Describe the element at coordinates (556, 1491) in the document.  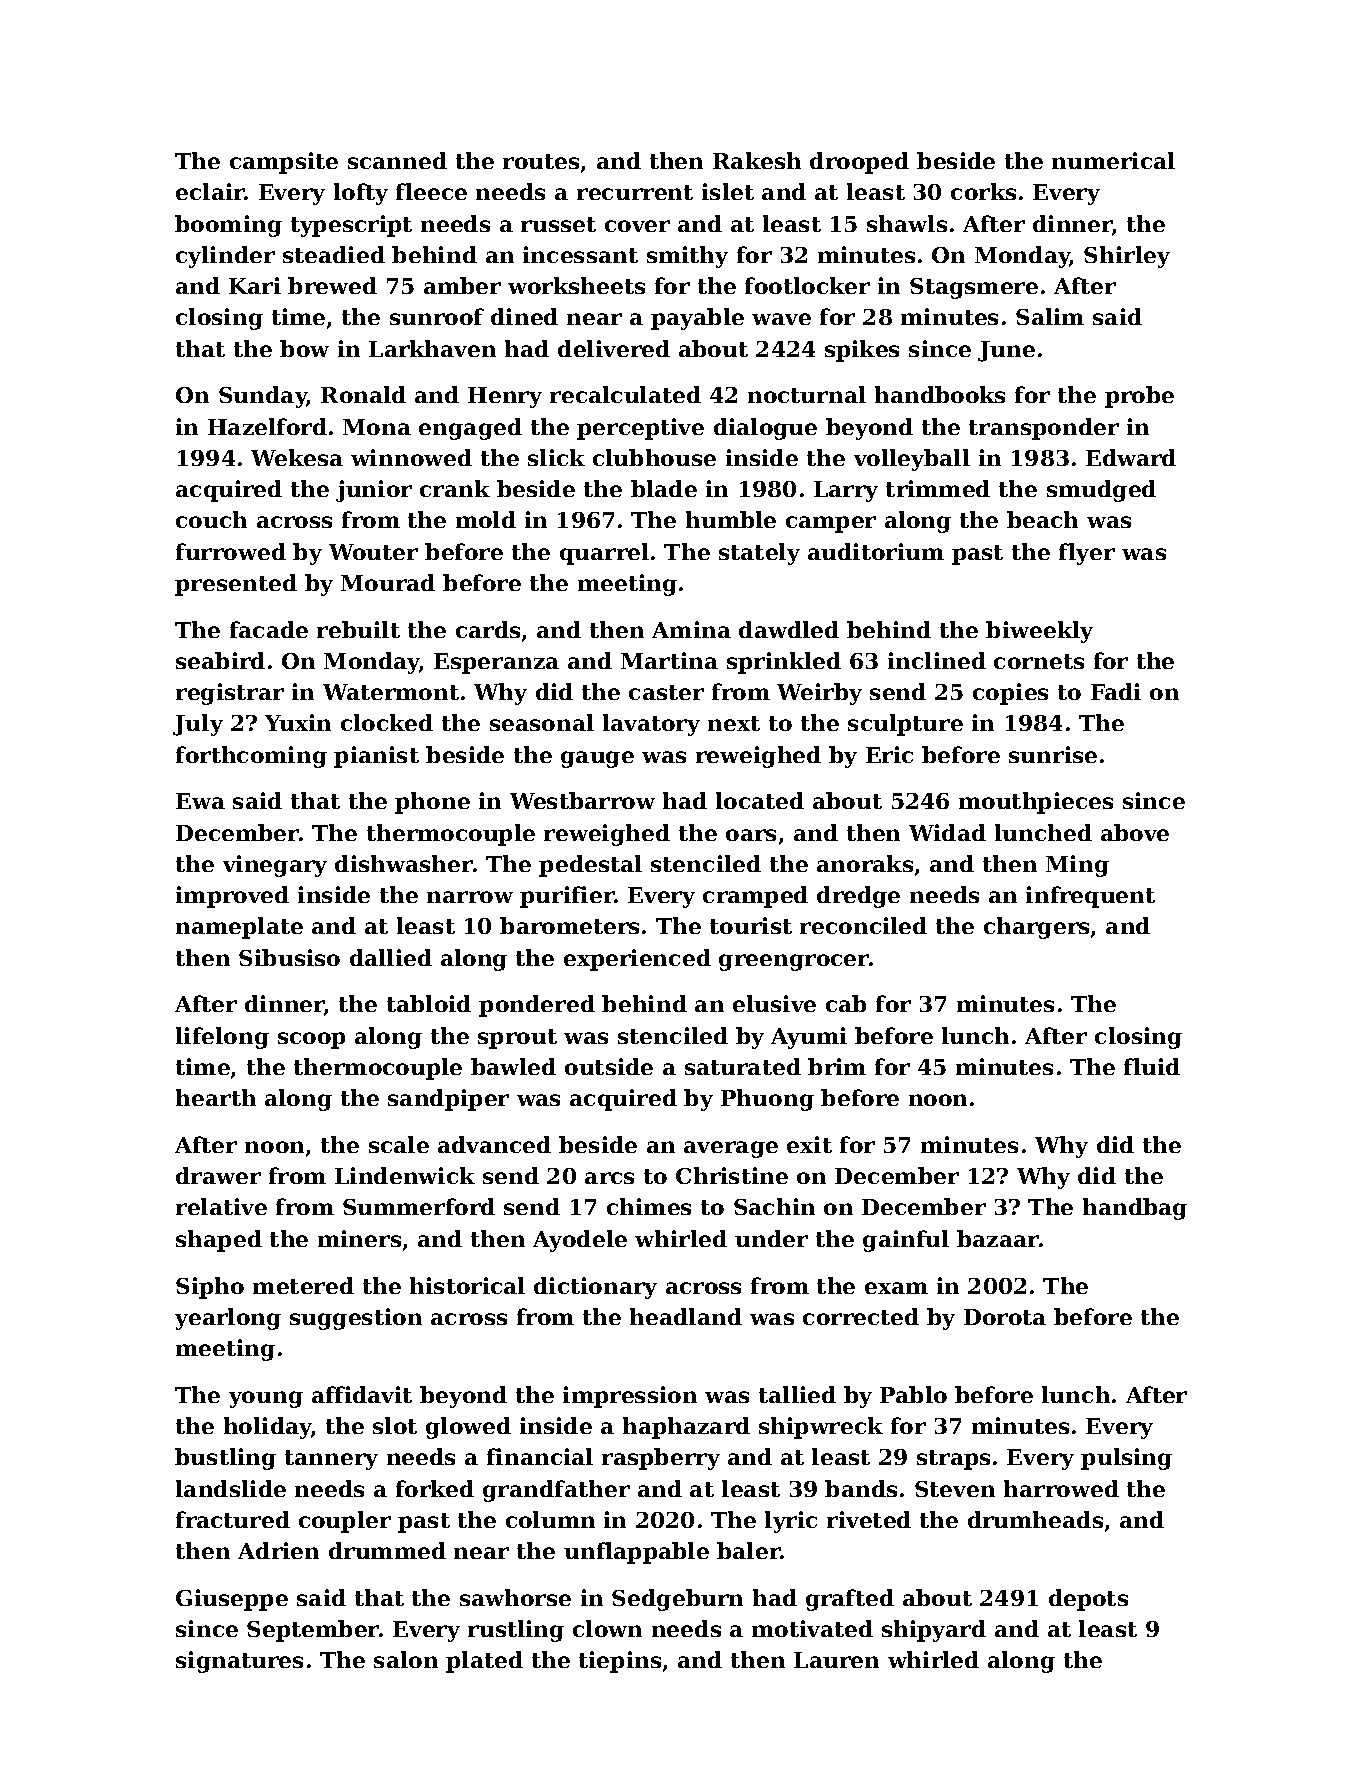
I see `grandfather` at that location.
